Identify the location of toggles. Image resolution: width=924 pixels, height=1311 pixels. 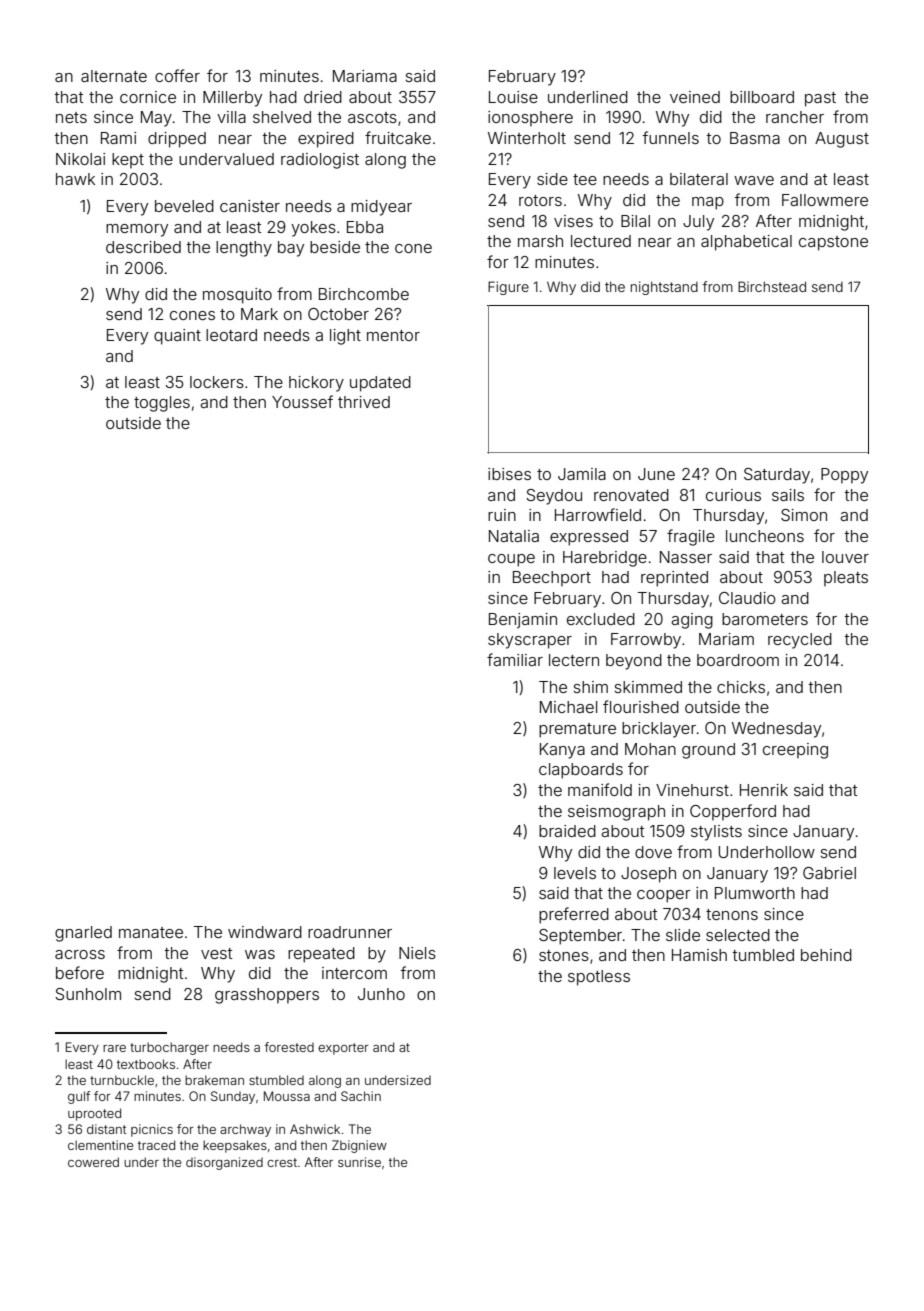
(162, 404).
